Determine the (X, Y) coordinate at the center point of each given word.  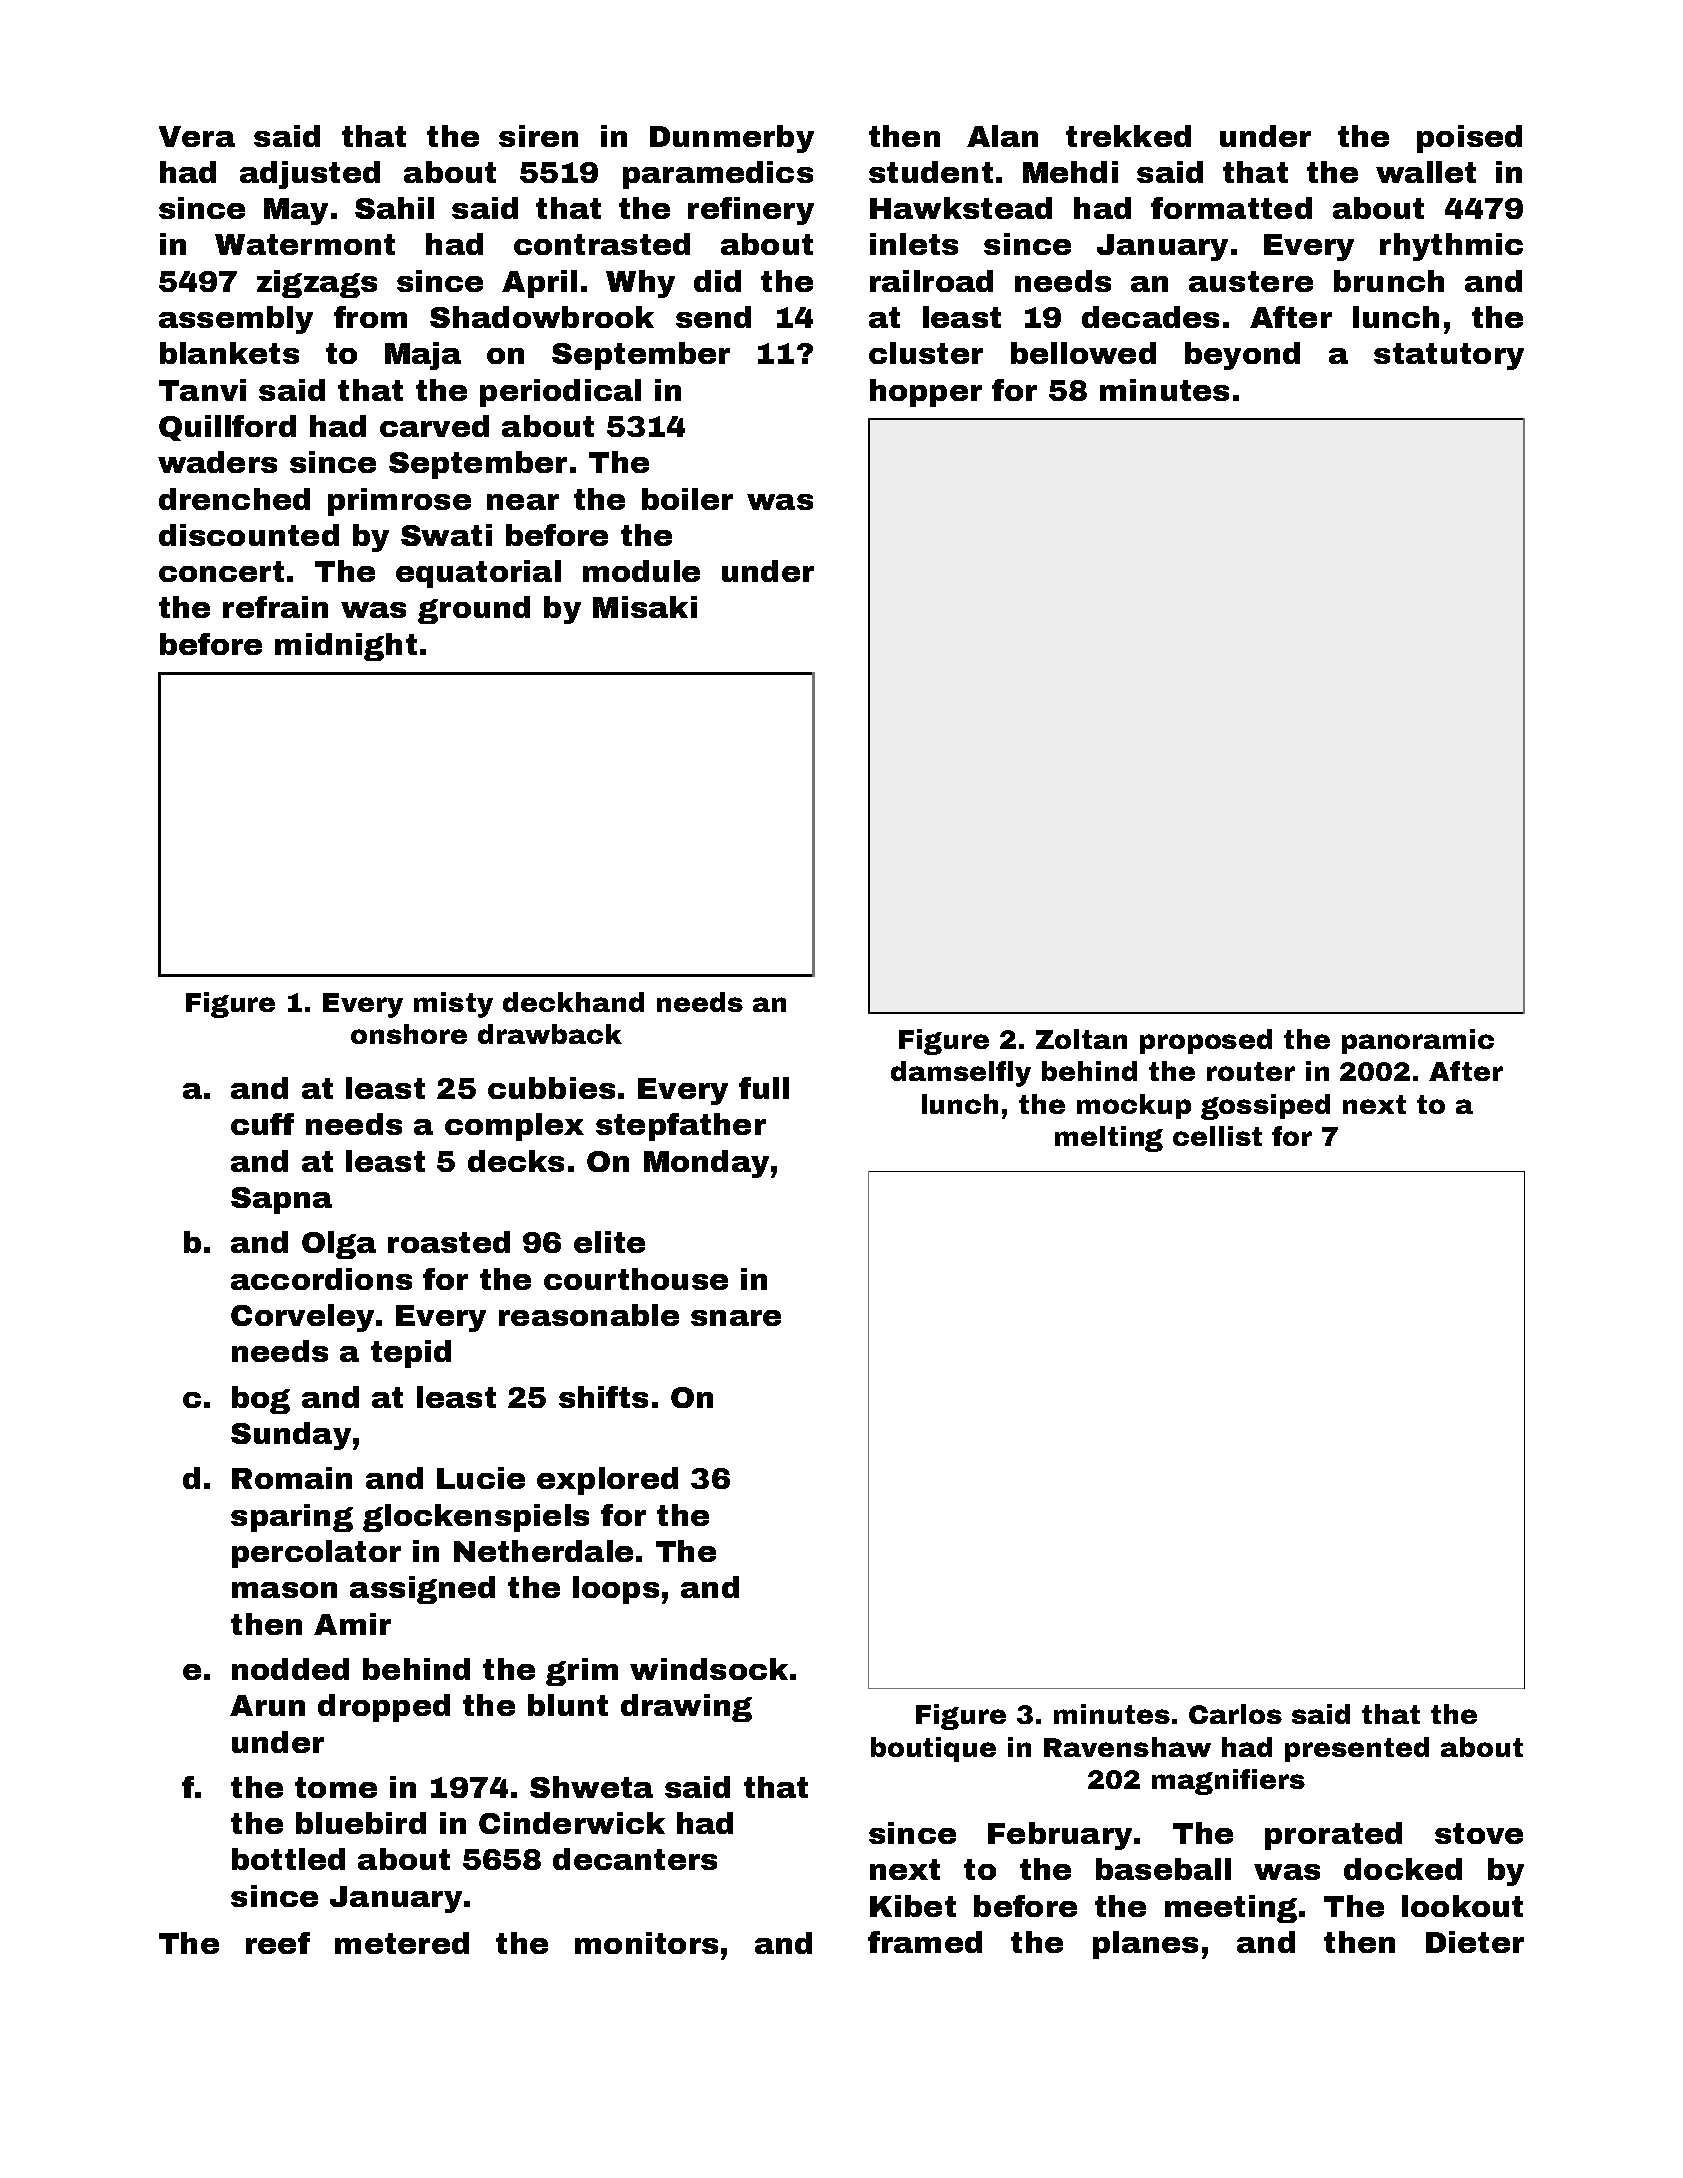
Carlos (1235, 1714)
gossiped (1265, 1107)
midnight (346, 647)
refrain (275, 607)
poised (1469, 139)
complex (514, 1127)
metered (402, 1943)
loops (616, 1590)
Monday (706, 1164)
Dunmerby (732, 139)
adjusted (310, 175)
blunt (568, 1705)
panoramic (1418, 1041)
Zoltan (1081, 1039)
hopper (926, 393)
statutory (1449, 356)
